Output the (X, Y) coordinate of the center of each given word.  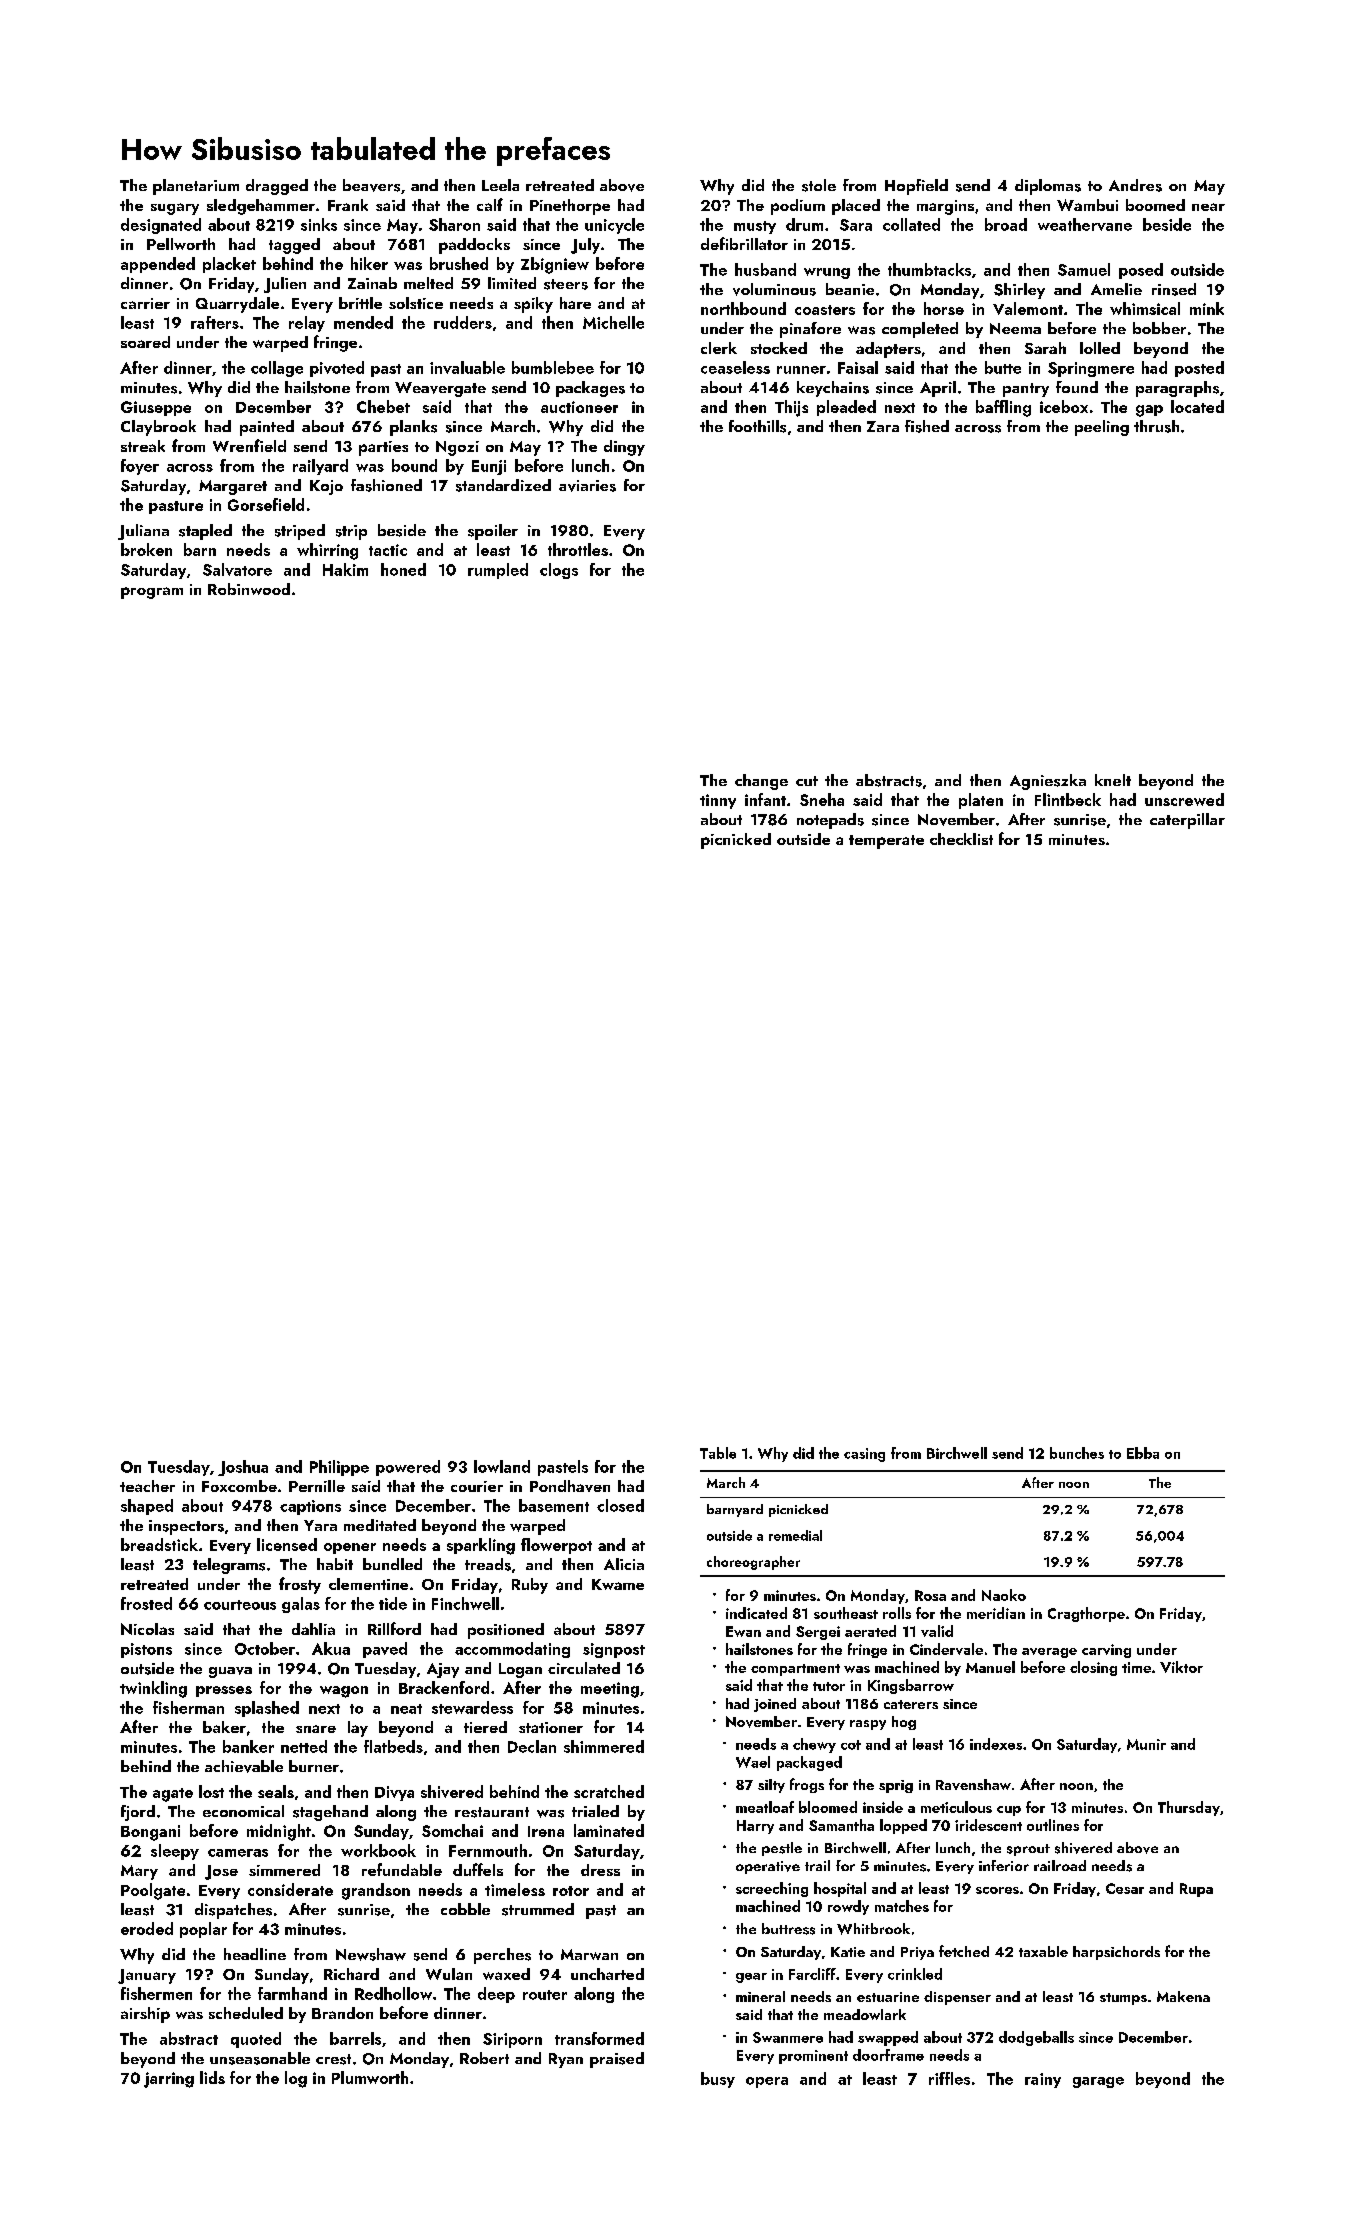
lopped (903, 1826)
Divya (394, 1793)
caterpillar (1187, 821)
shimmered (604, 1746)
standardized (503, 485)
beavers (371, 185)
